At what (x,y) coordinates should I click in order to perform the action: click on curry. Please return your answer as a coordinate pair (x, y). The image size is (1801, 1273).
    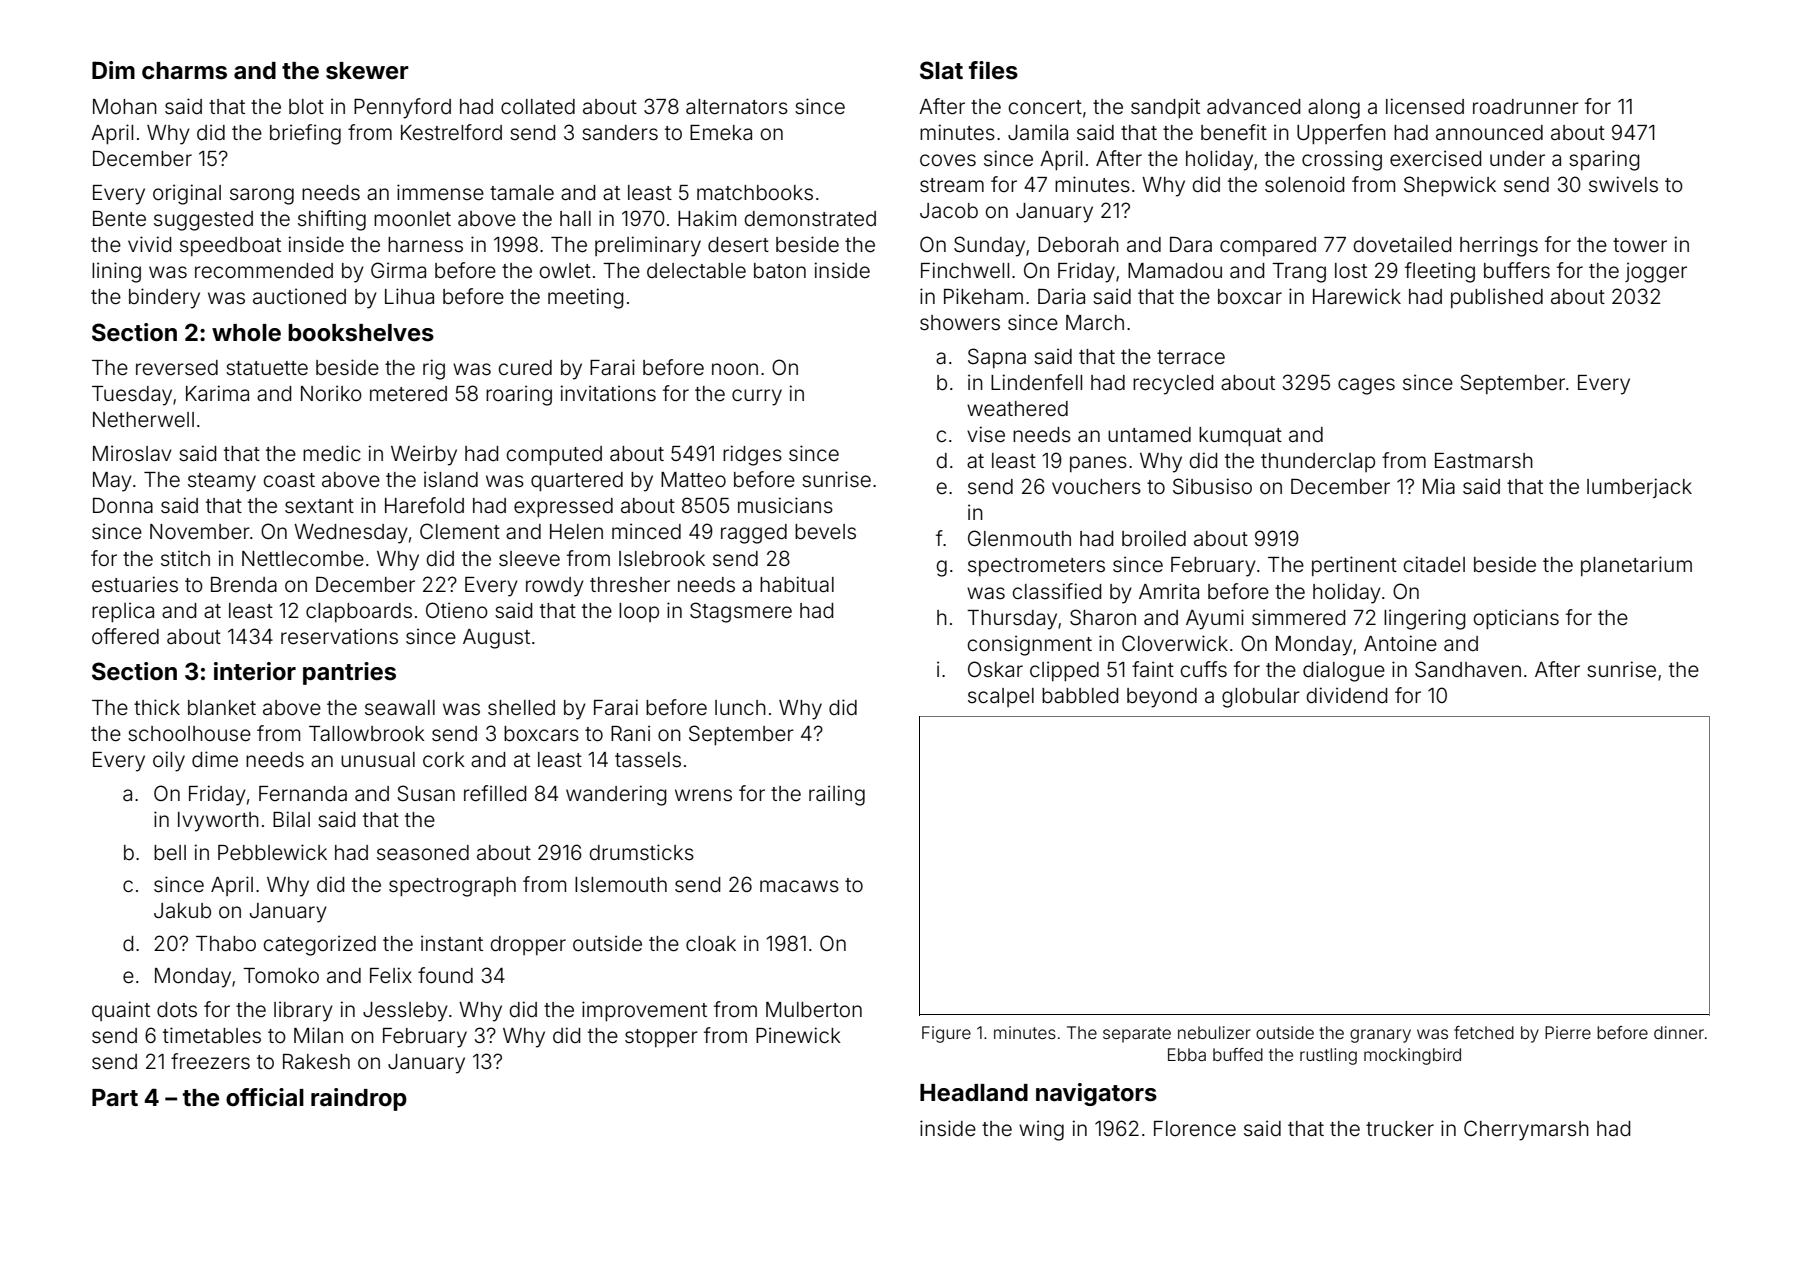
    Looking at the image, I should click on (757, 397).
